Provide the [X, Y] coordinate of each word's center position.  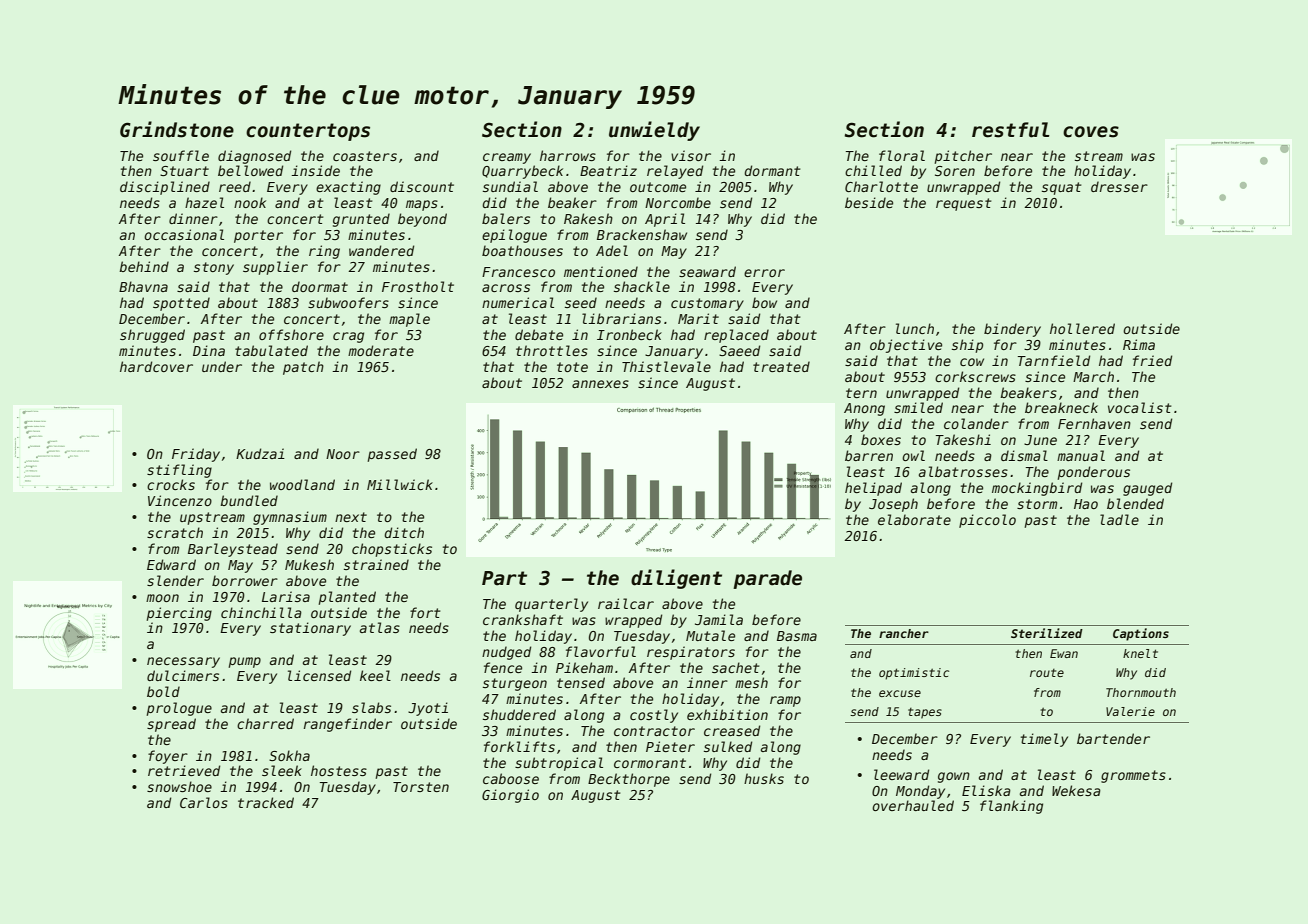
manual [1081, 455]
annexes [600, 384]
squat [1061, 188]
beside [869, 202]
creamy [507, 158]
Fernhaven [1094, 423]
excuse [900, 693]
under [222, 366]
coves [1091, 132]
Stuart [184, 171]
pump [244, 662]
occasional [184, 234]
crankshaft [523, 619]
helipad [873, 489]
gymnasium [290, 518]
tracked [266, 802]
